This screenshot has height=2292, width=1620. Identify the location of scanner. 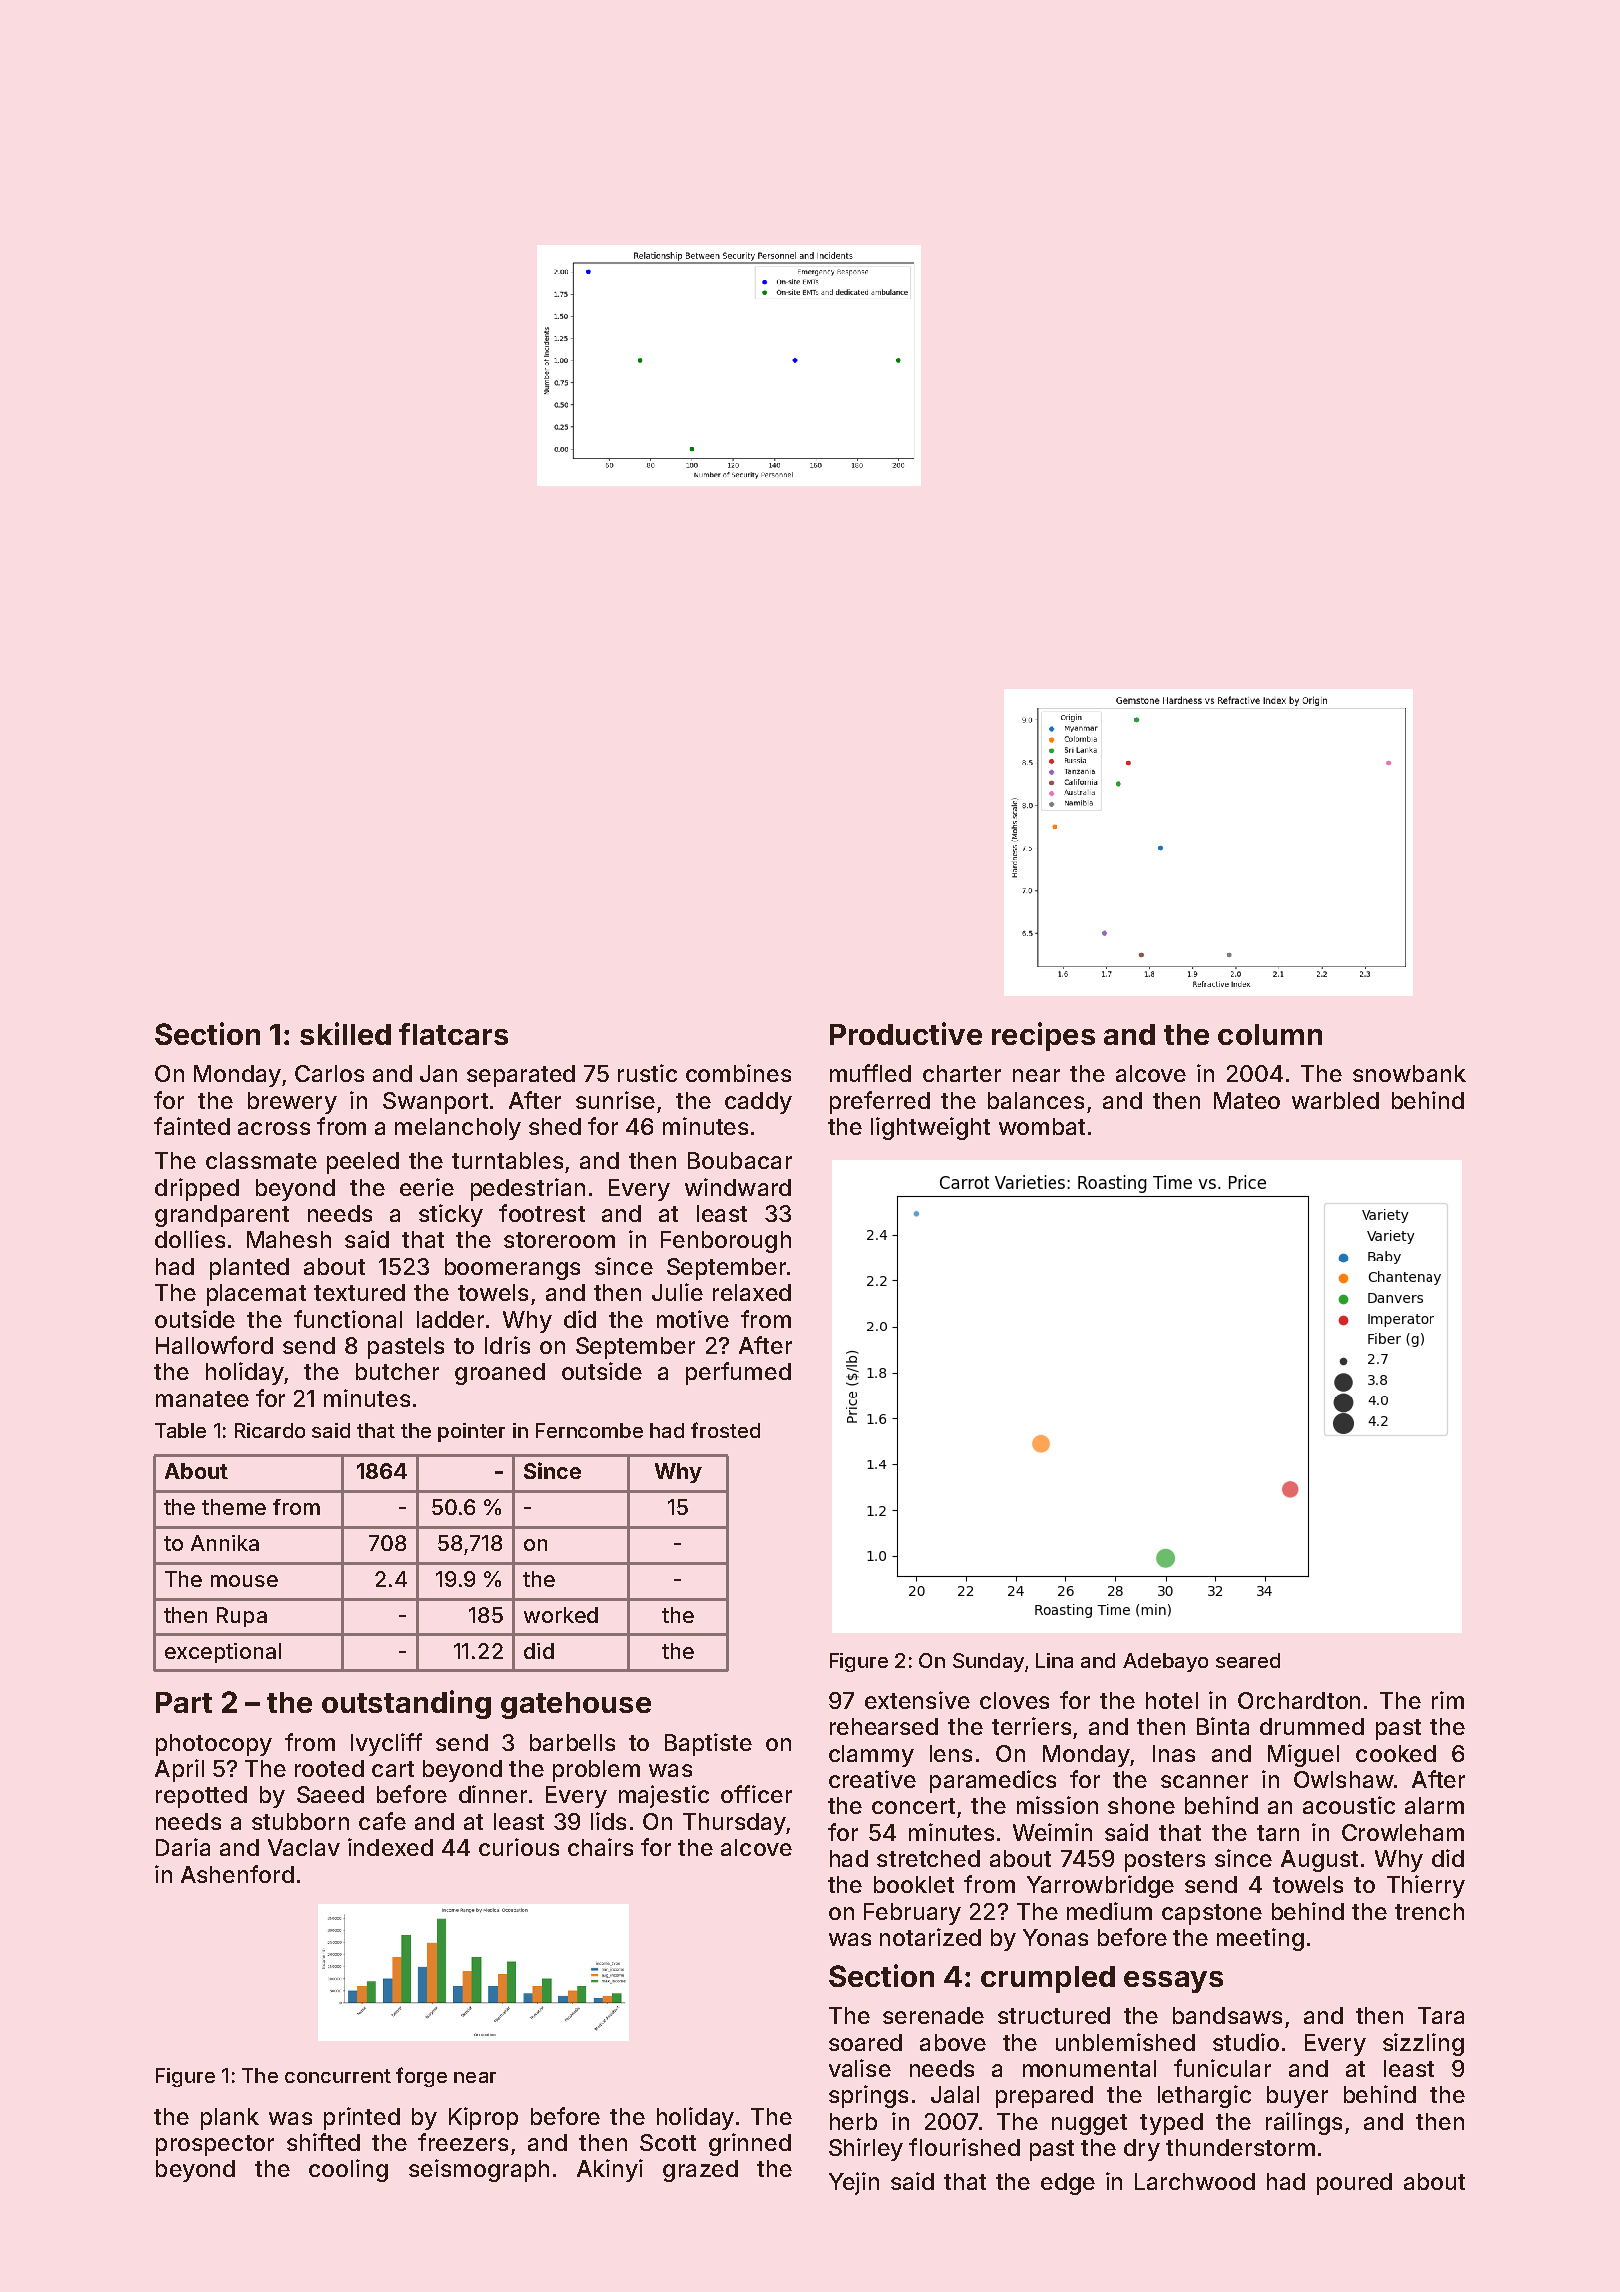
(1204, 1781).
